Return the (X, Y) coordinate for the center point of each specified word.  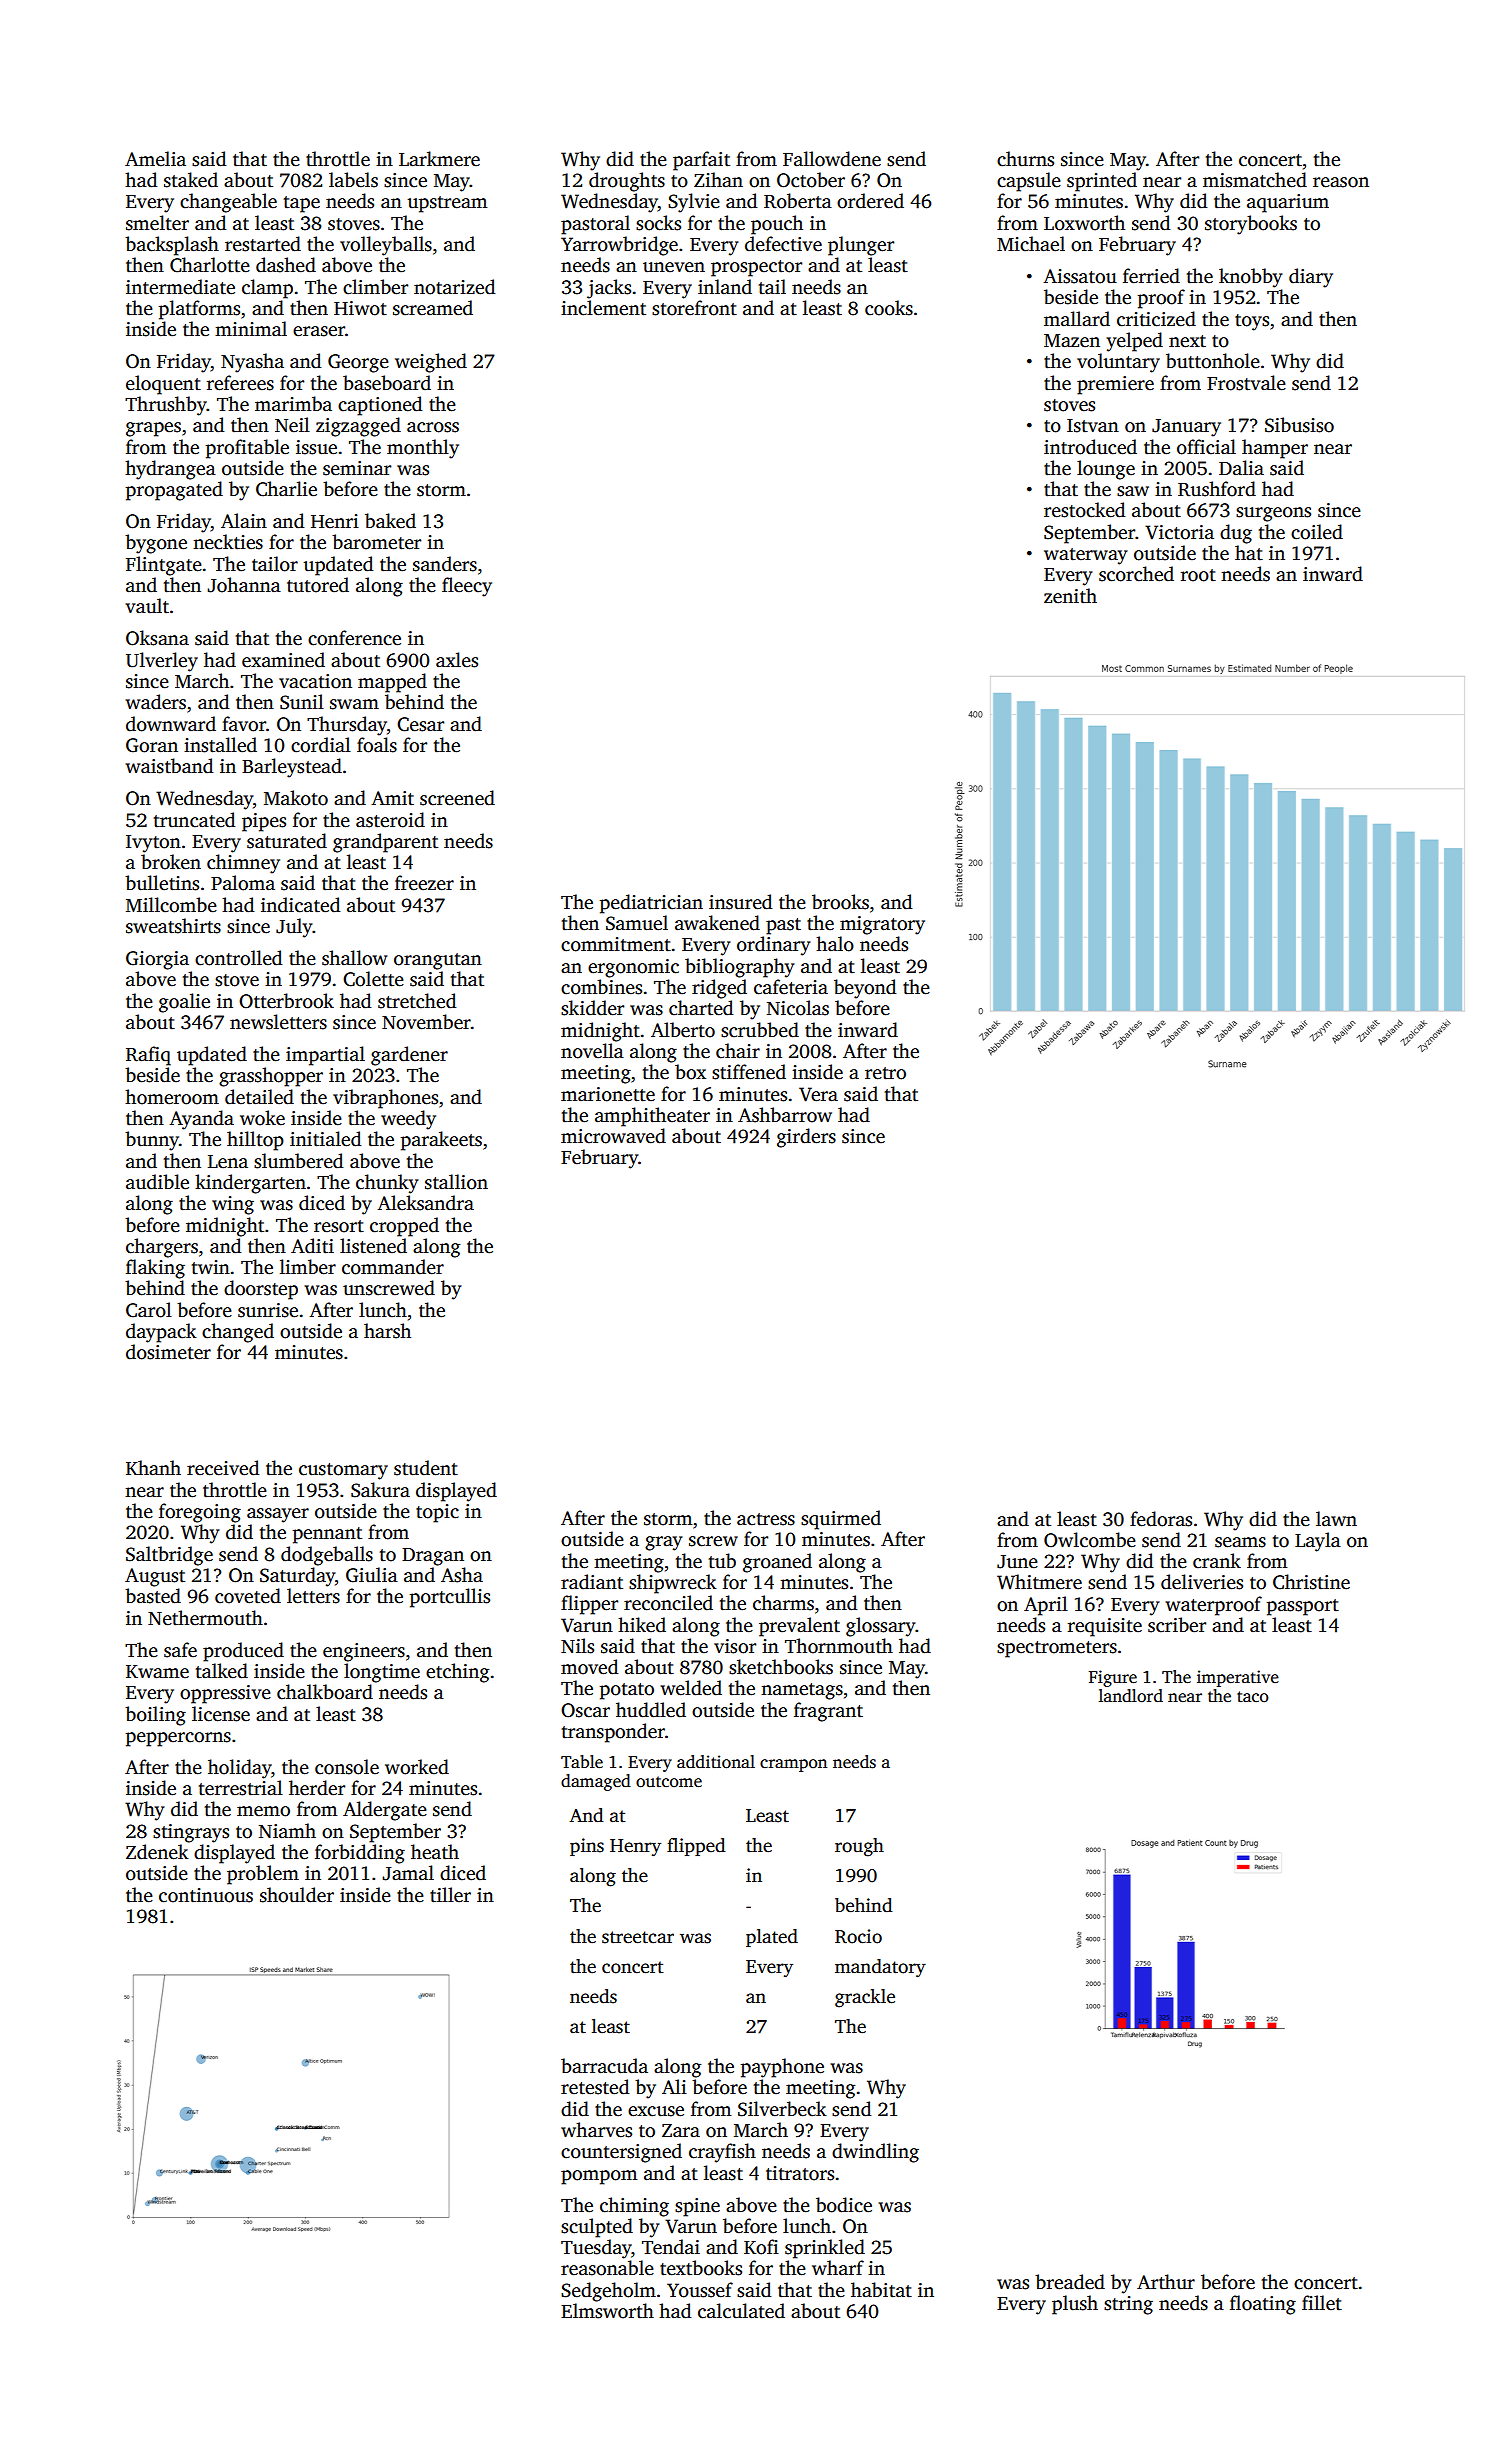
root (1198, 575)
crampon (793, 1765)
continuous (206, 1895)
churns (1025, 159)
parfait (701, 161)
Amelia (155, 159)
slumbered (298, 1161)
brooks (840, 902)
